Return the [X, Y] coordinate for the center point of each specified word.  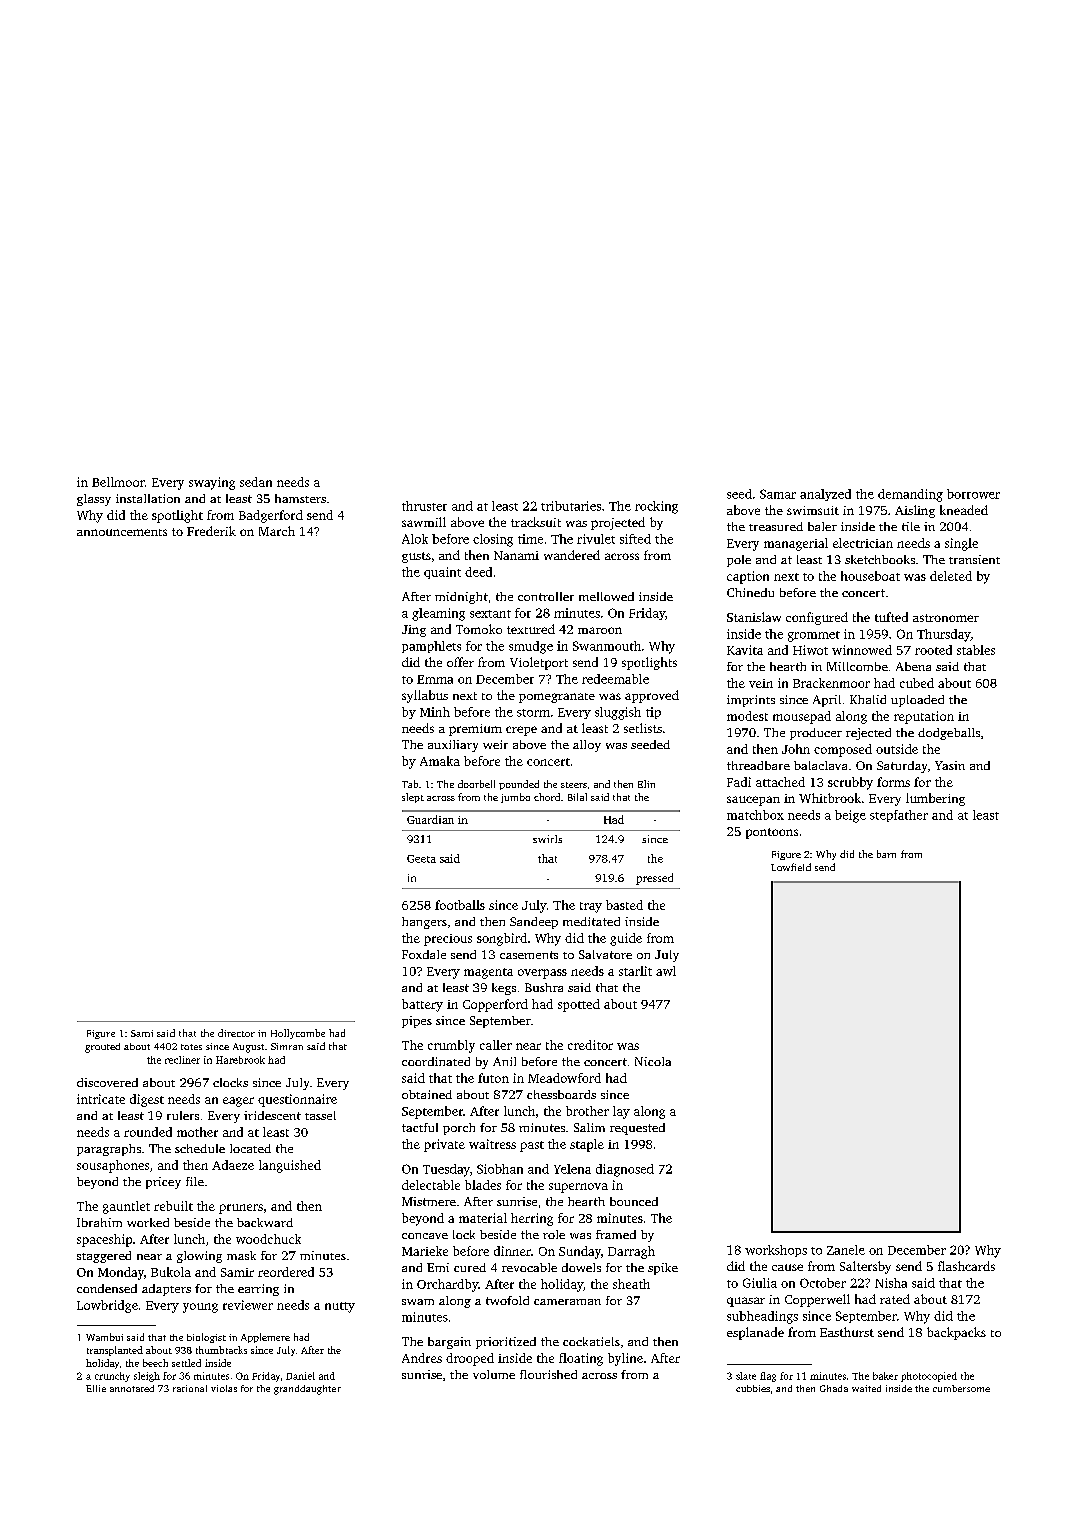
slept [413, 798]
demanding [910, 495]
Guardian [430, 819]
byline [625, 1359]
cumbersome [961, 1388]
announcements [122, 532]
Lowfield [791, 867]
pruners [241, 1209]
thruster [424, 506]
